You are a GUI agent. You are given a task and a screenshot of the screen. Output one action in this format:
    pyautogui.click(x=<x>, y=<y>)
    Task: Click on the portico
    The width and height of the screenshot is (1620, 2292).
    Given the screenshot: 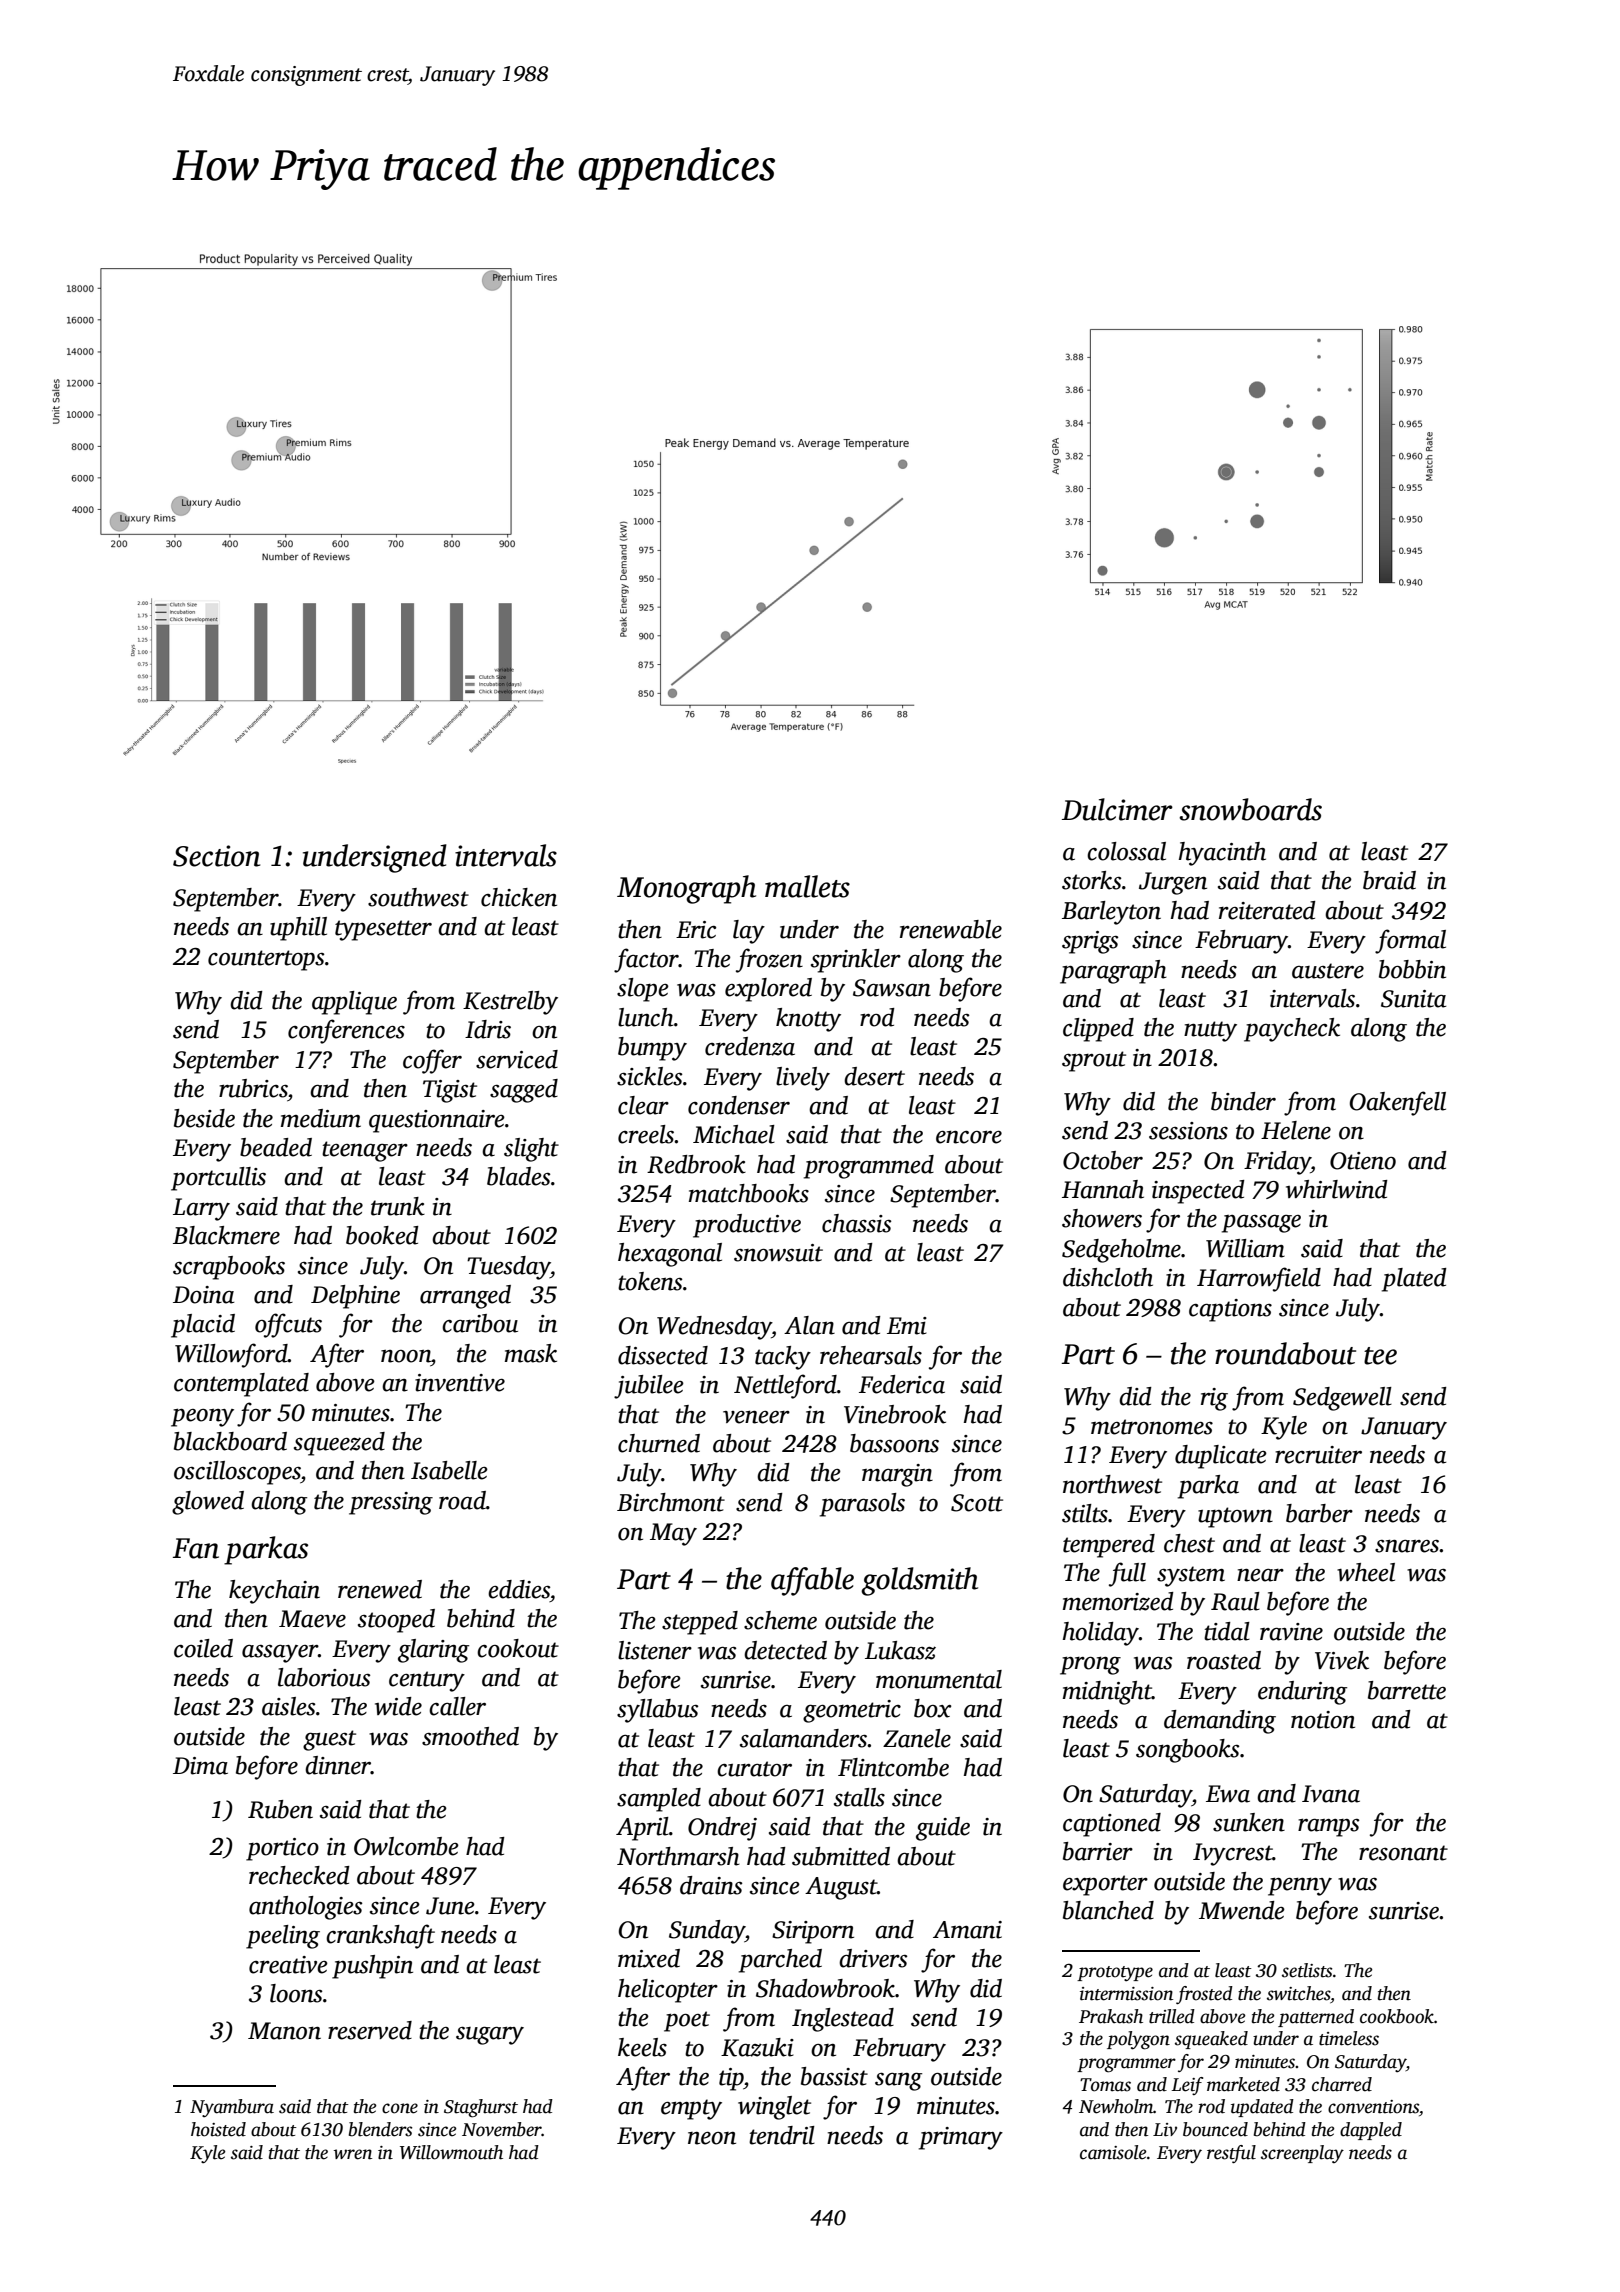 What is the action you would take?
    pyautogui.click(x=282, y=1849)
